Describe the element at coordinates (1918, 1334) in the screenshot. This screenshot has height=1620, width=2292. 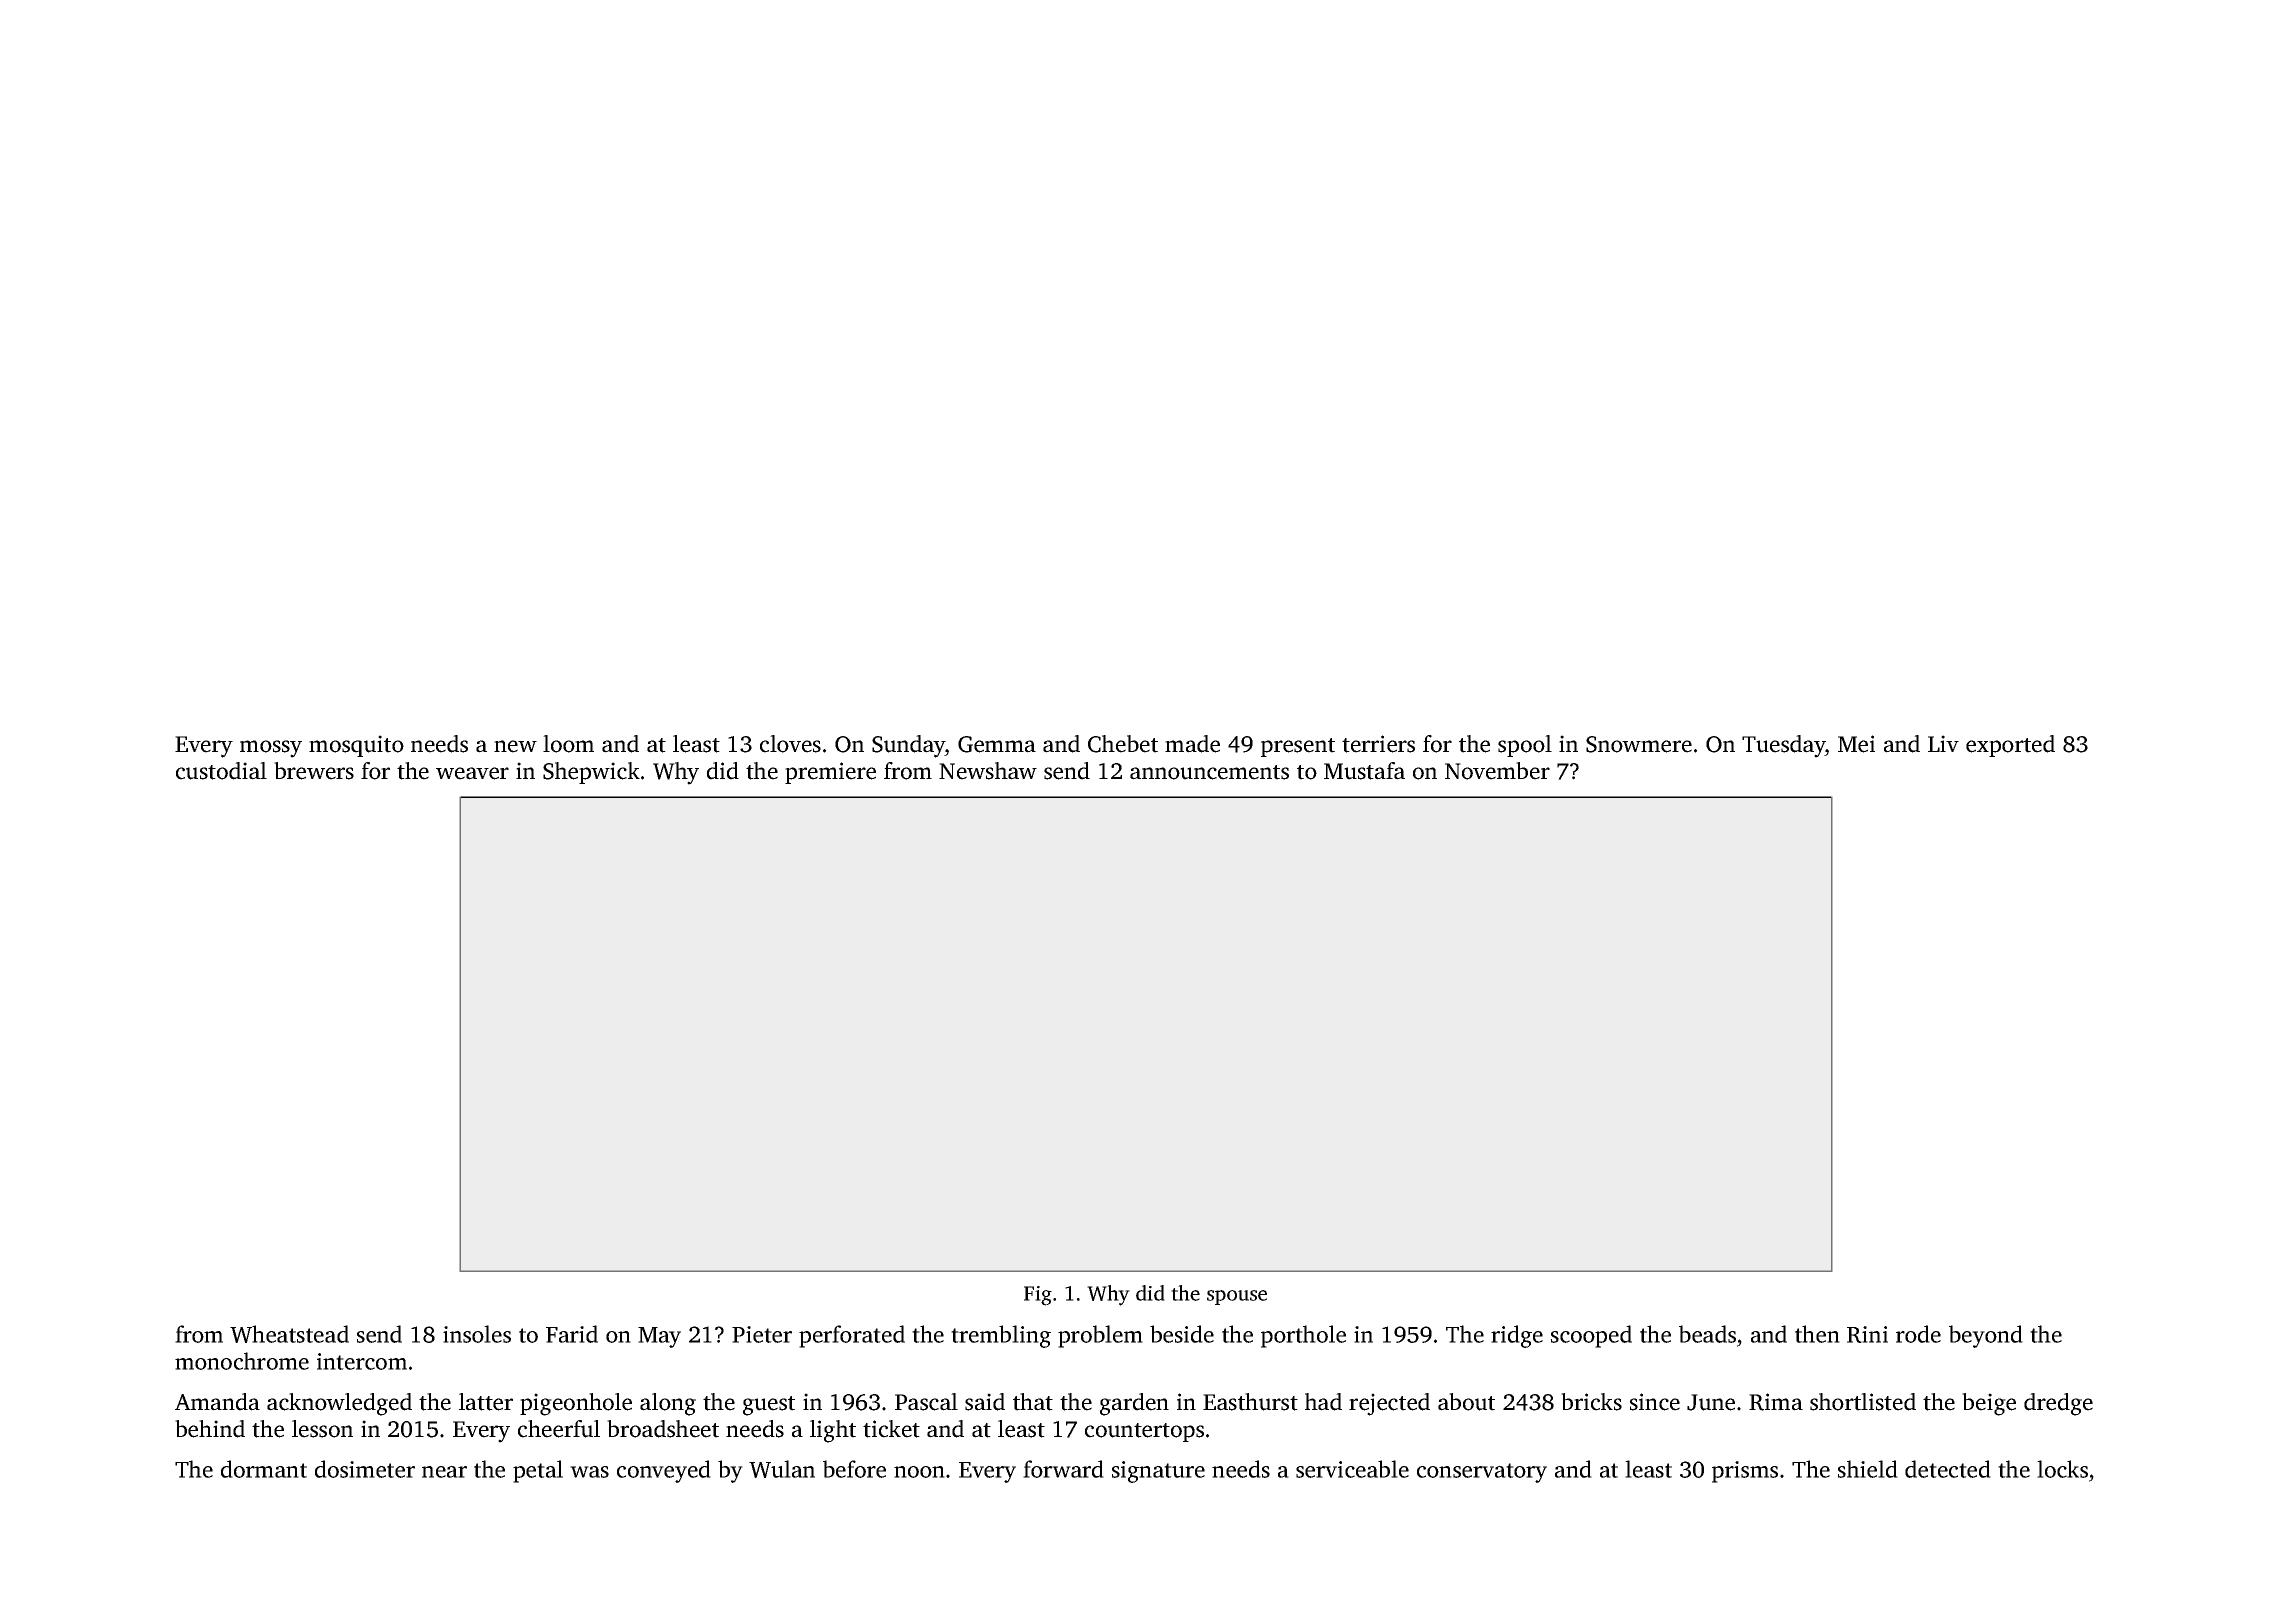
I see `rode` at that location.
